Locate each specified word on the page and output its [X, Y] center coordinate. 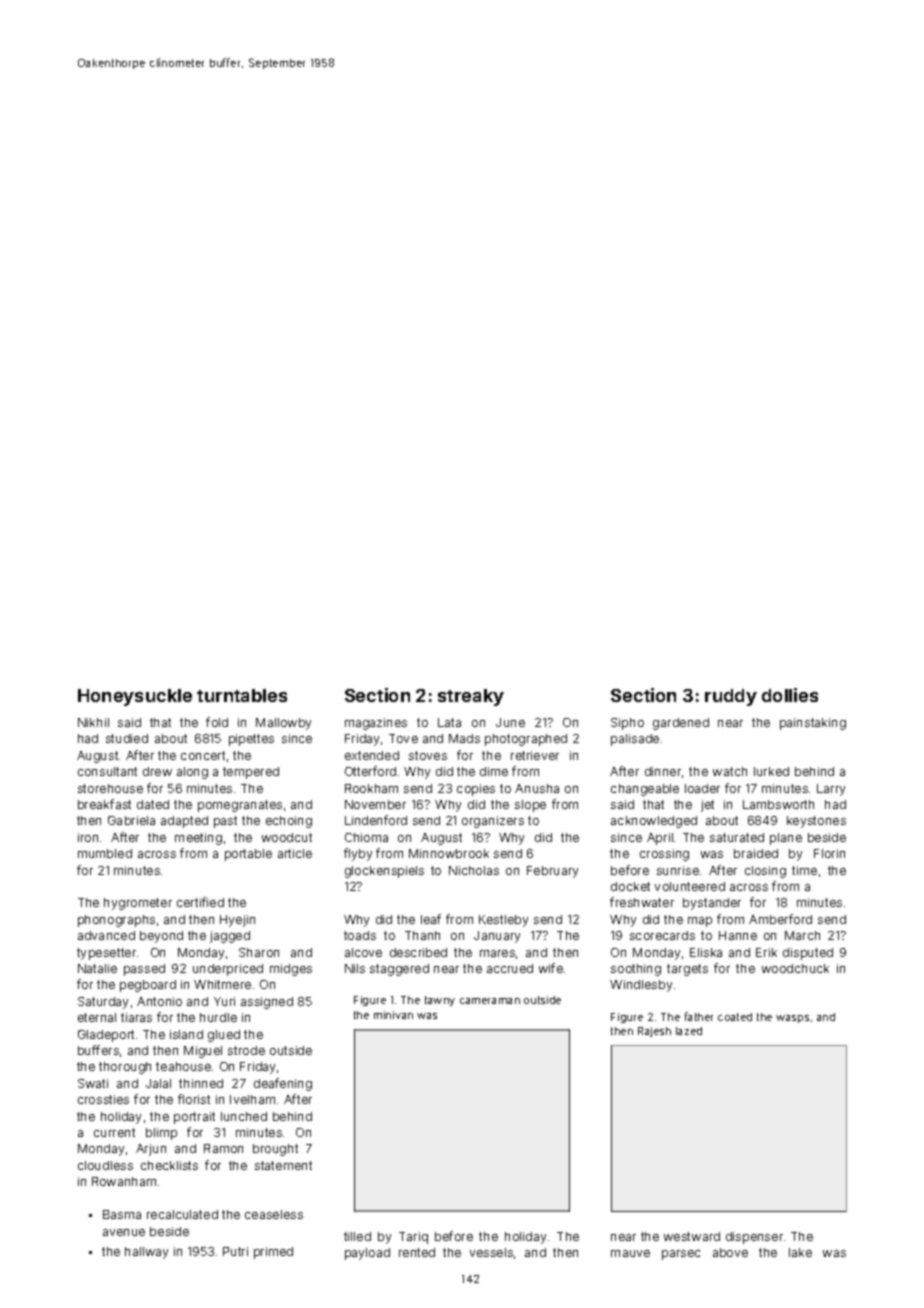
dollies [790, 695]
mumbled [105, 853]
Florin [829, 853]
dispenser [754, 1238]
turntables [242, 695]
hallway [146, 1253]
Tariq [413, 1238]
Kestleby [503, 921]
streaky [471, 697]
